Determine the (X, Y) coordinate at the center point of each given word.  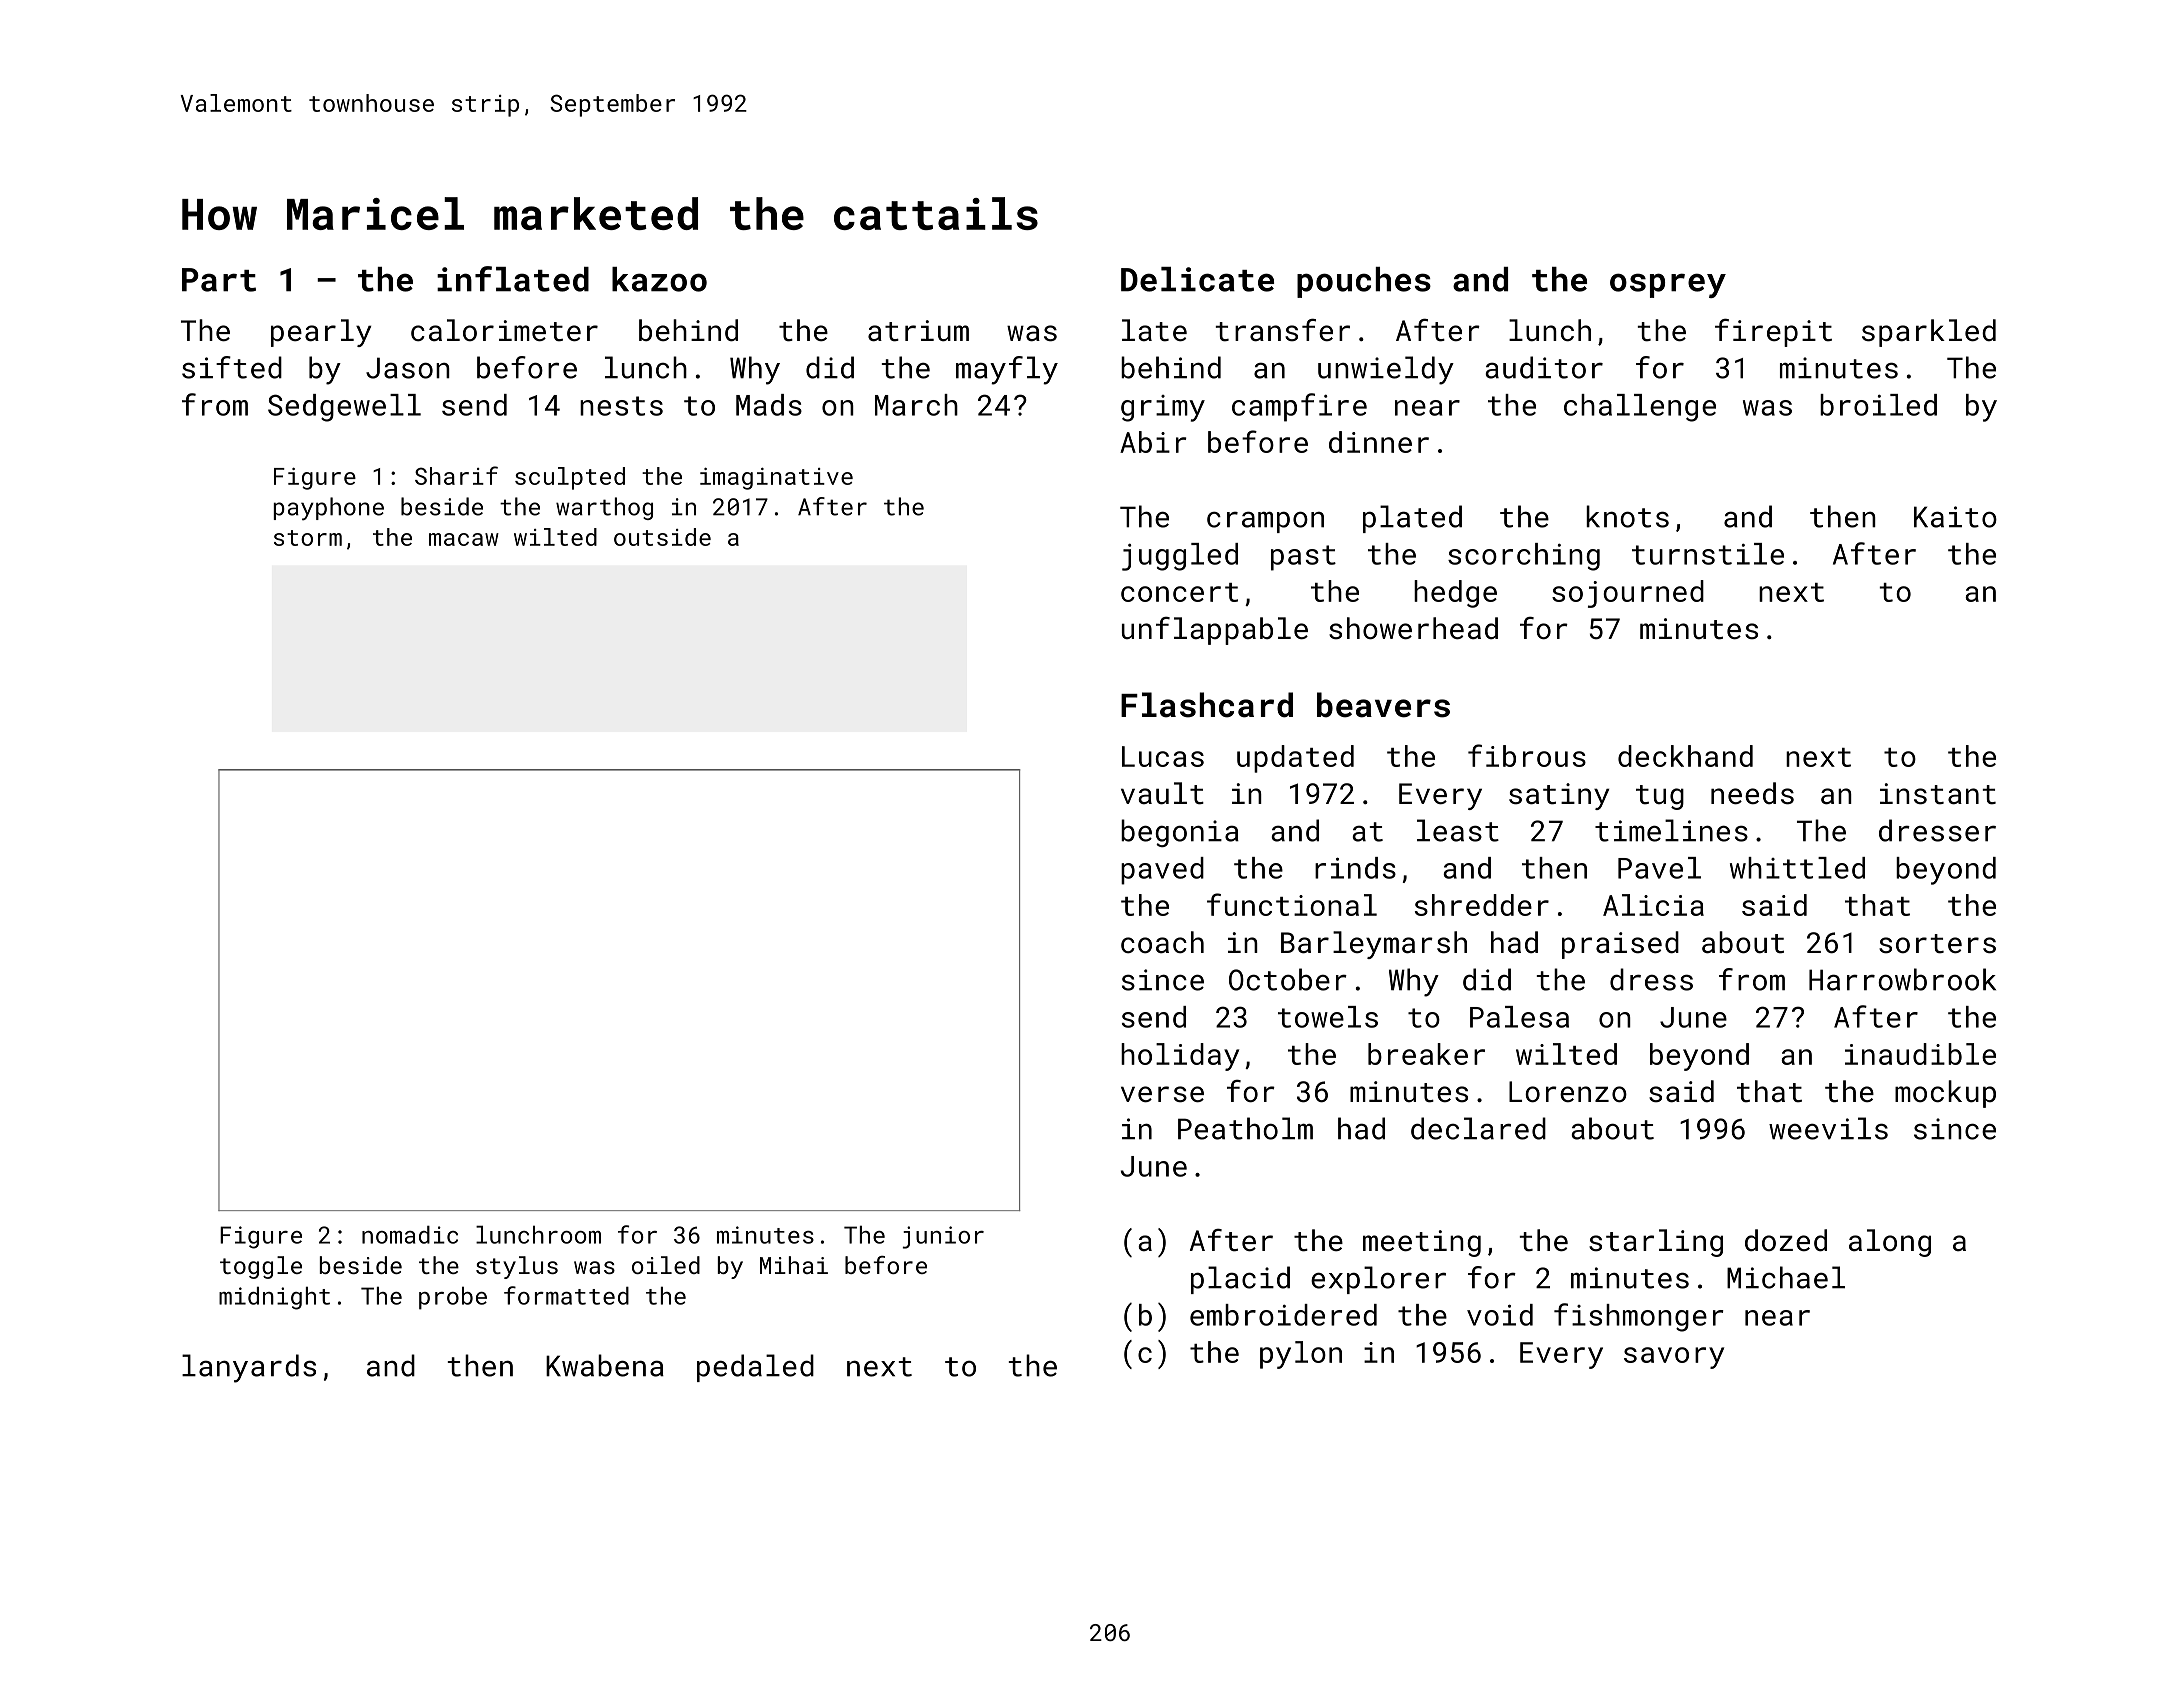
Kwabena (605, 1365)
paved (1162, 871)
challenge (1640, 408)
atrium (918, 331)
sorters (1937, 944)
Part (219, 280)
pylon (1301, 1355)
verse (1162, 1094)
